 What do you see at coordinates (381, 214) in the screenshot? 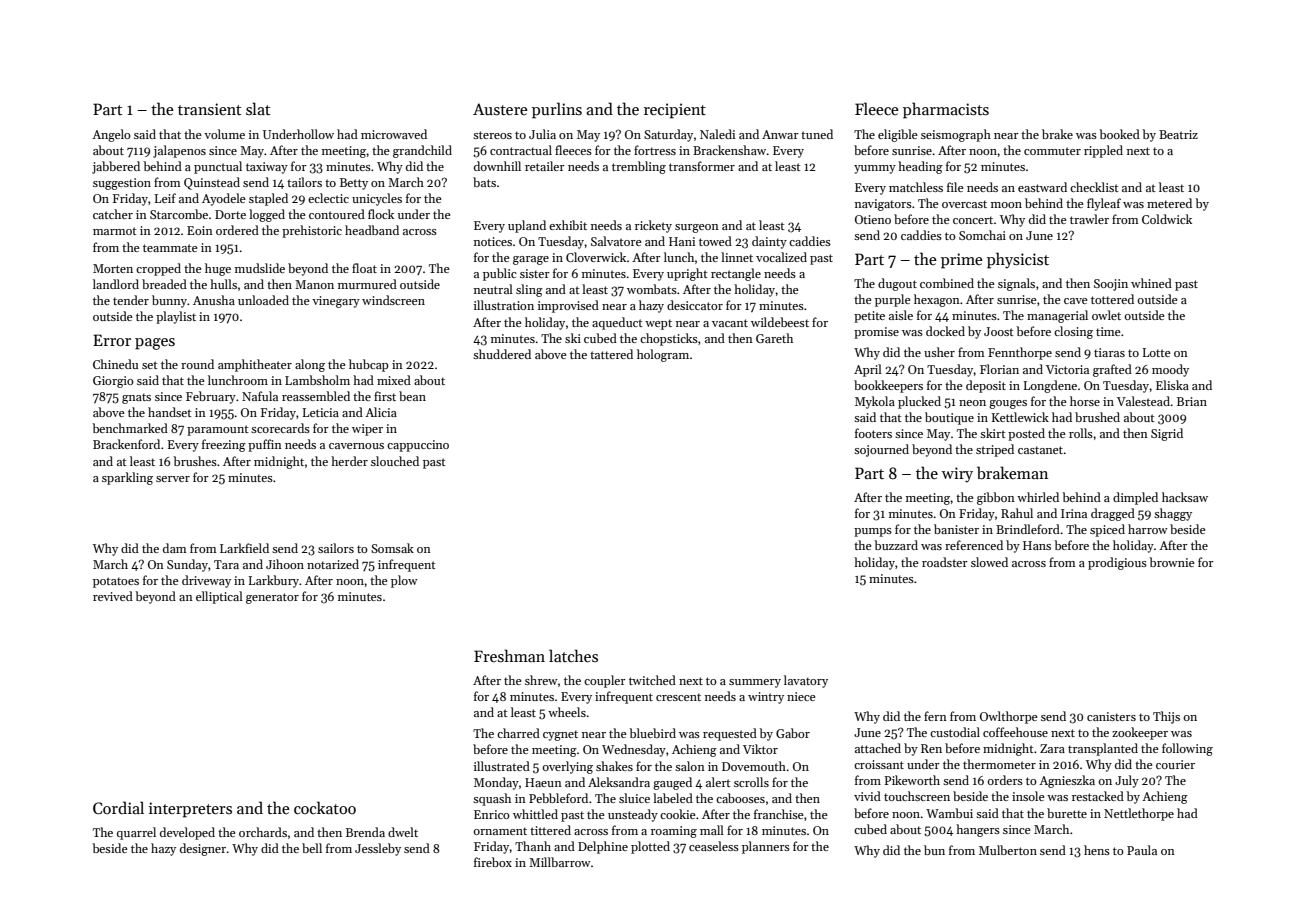
I see `flock` at bounding box center [381, 214].
